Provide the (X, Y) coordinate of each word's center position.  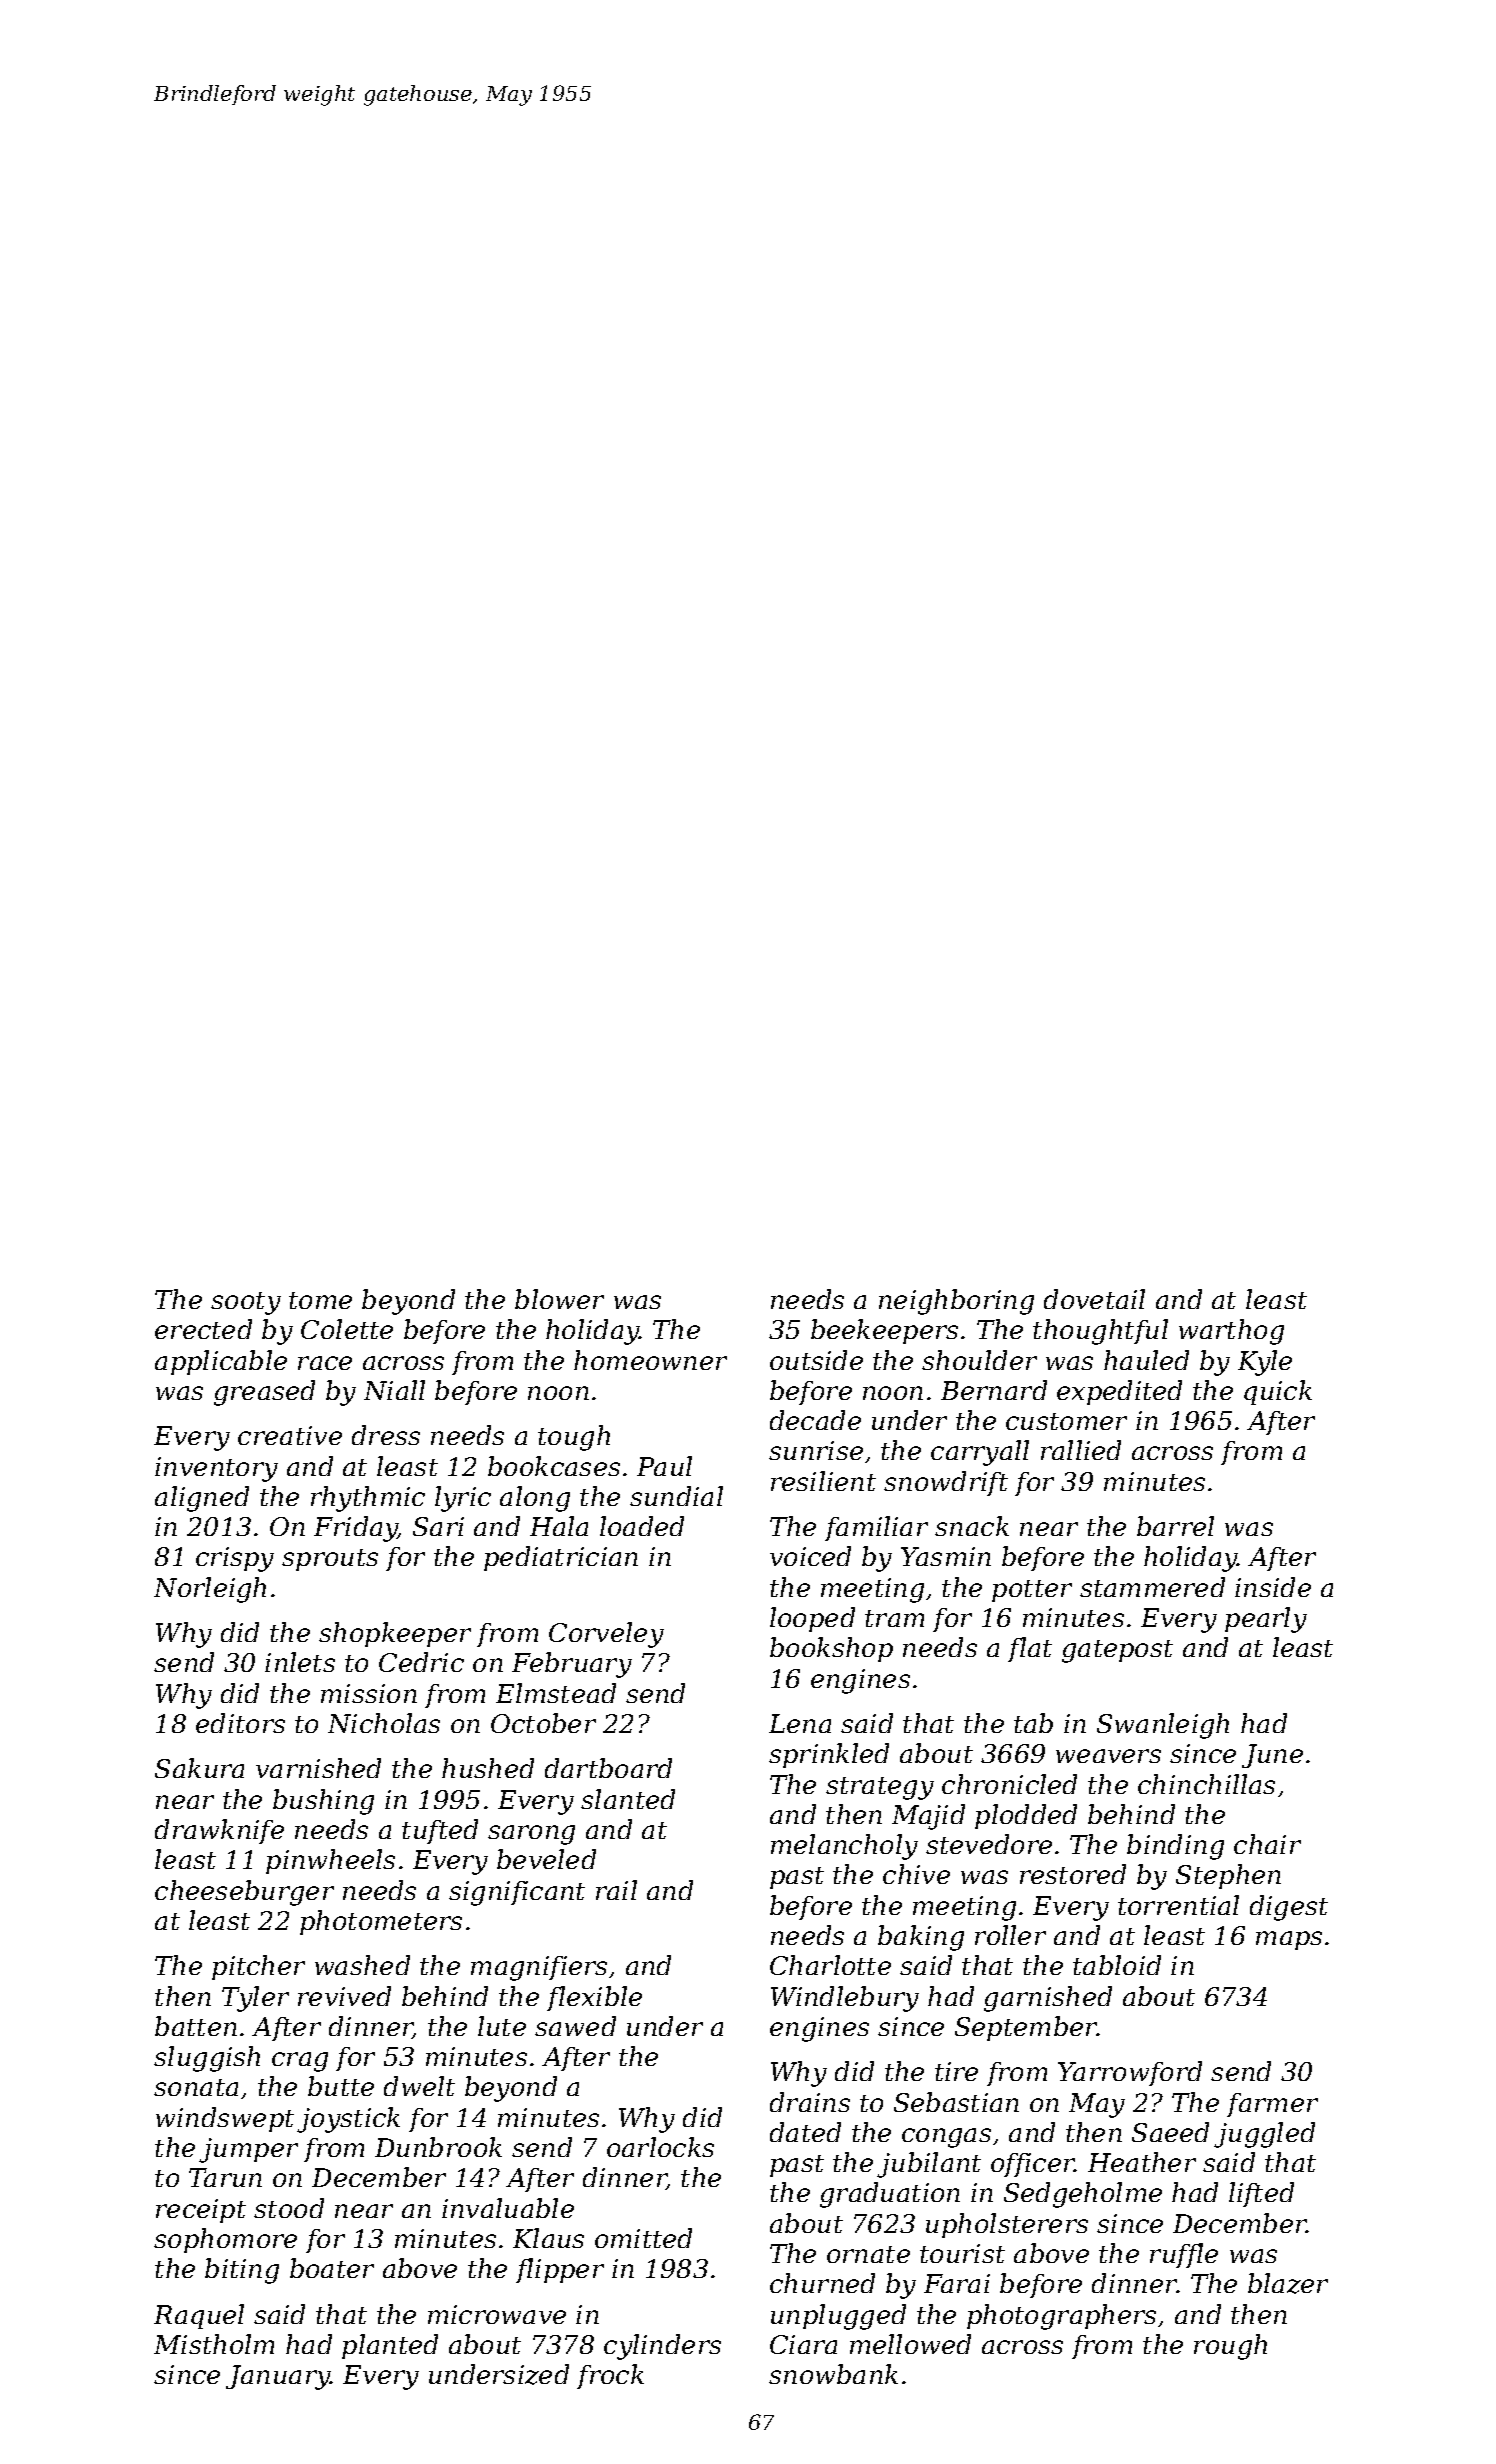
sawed (575, 2026)
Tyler (255, 1999)
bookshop (831, 1649)
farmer (1272, 2105)
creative (290, 1435)
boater (332, 2268)
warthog (1231, 1332)
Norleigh (210, 1590)
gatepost (1117, 1651)
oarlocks (660, 2147)
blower (559, 1299)
